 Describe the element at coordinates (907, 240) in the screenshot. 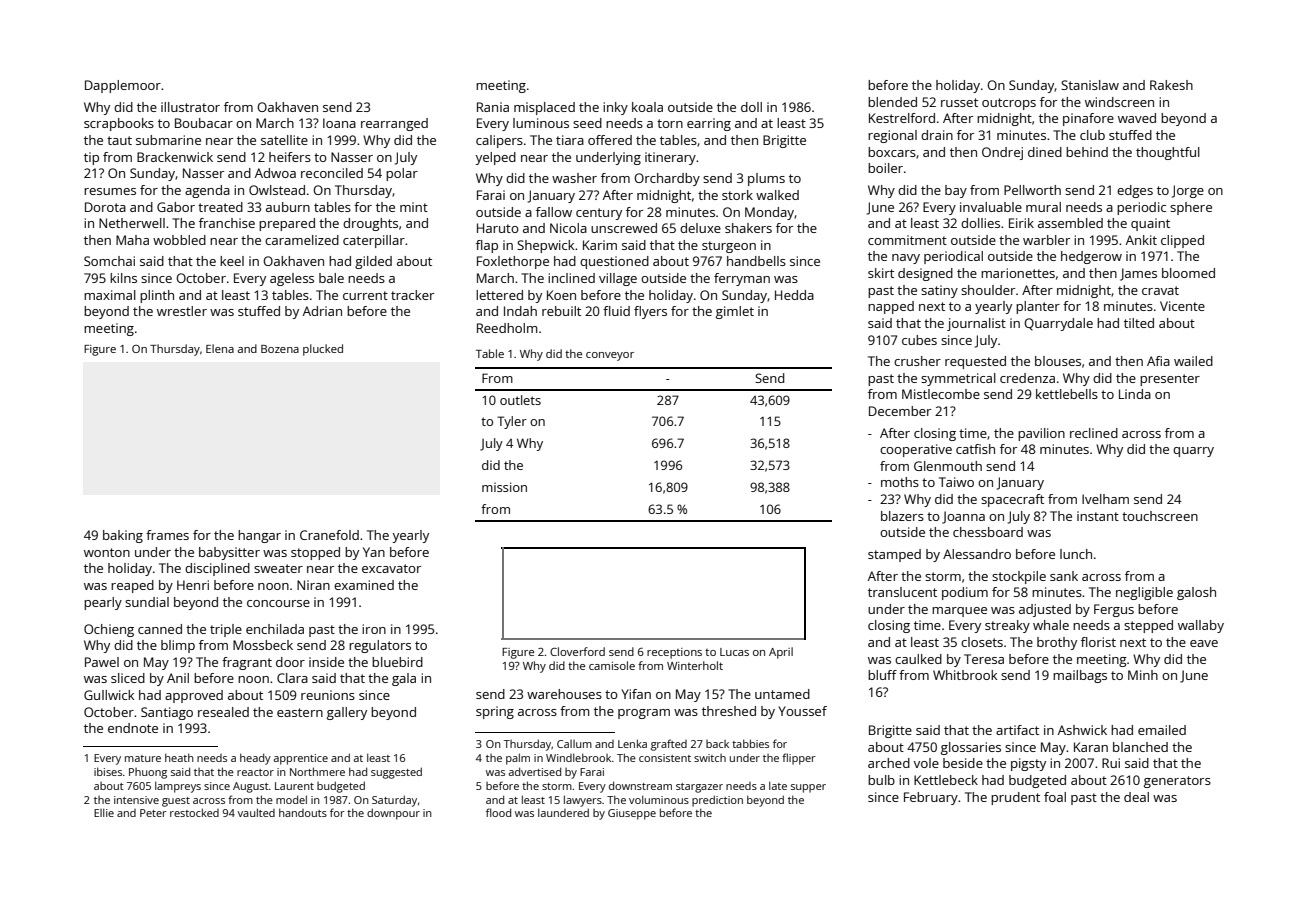

I see `commitment` at that location.
